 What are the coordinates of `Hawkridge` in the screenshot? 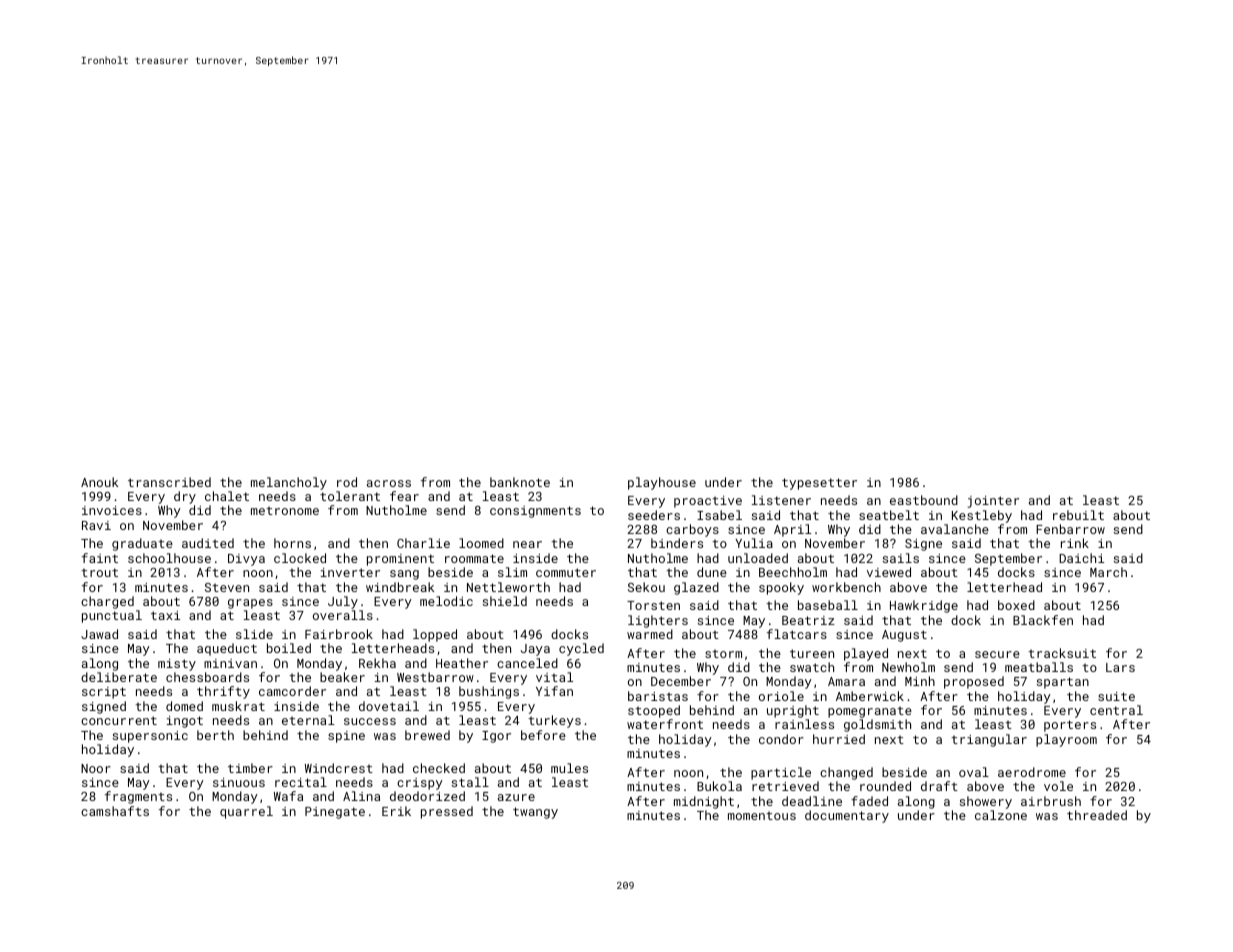 It's located at (924, 606).
